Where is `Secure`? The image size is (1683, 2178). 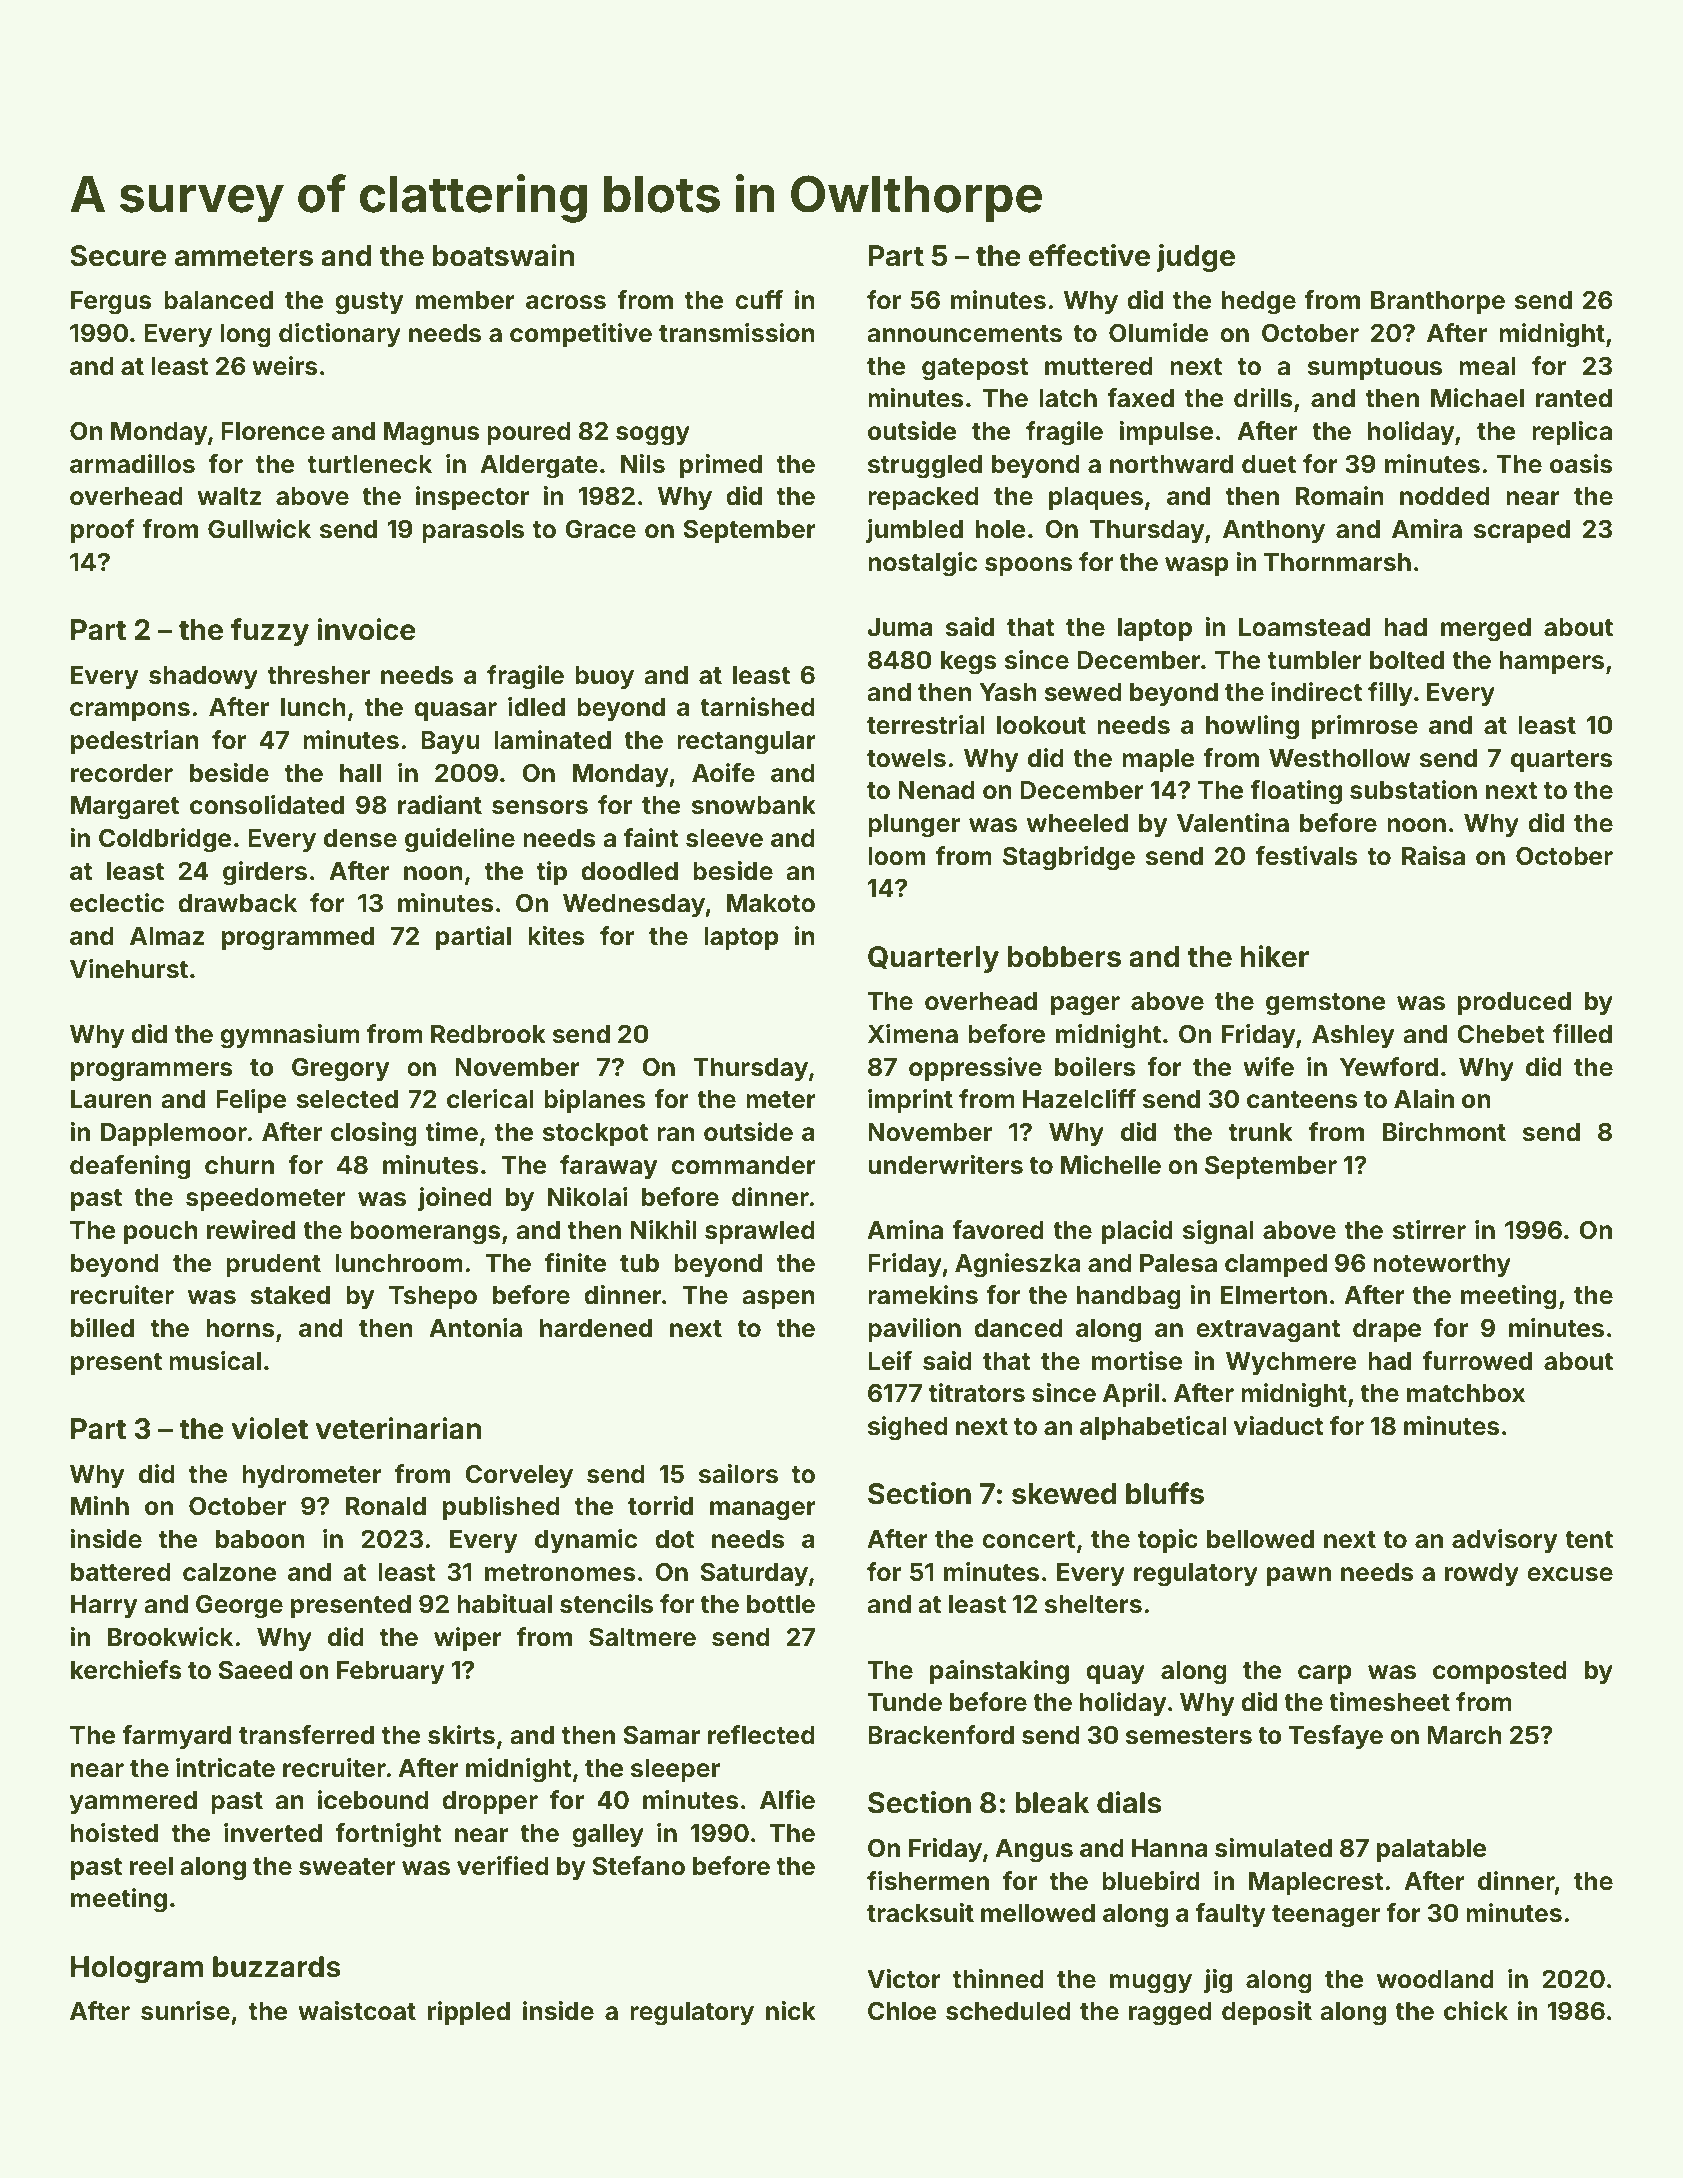
Secure is located at coordinates (118, 256).
